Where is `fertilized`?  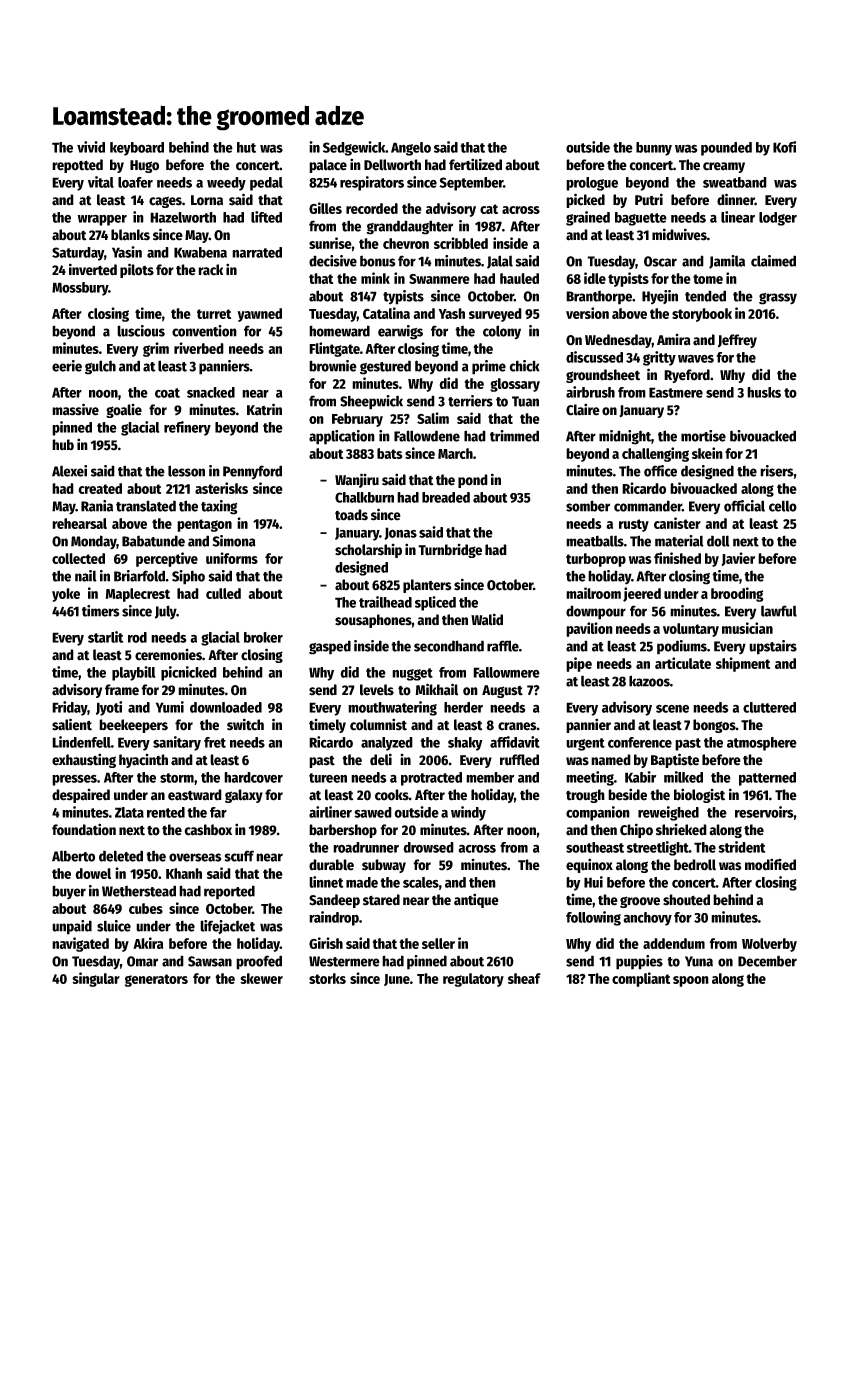
fertilized is located at coordinates (475, 164).
